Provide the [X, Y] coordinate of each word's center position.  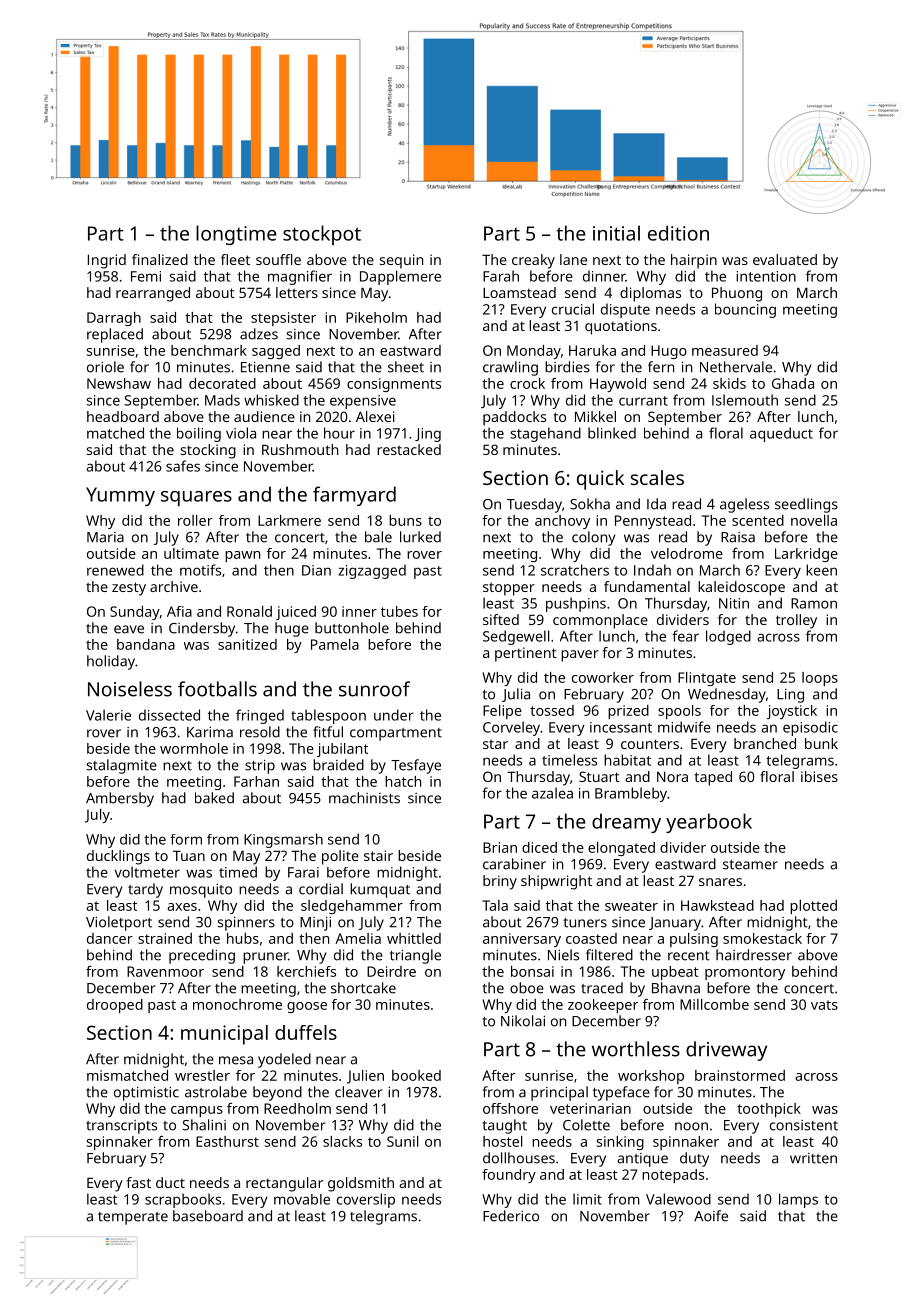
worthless [636, 1049]
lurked [420, 537]
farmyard [354, 496]
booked [416, 1075]
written [813, 1158]
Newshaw [119, 383]
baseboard [208, 1216]
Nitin [734, 603]
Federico [511, 1216]
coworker [603, 677]
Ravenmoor [165, 971]
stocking [208, 451]
